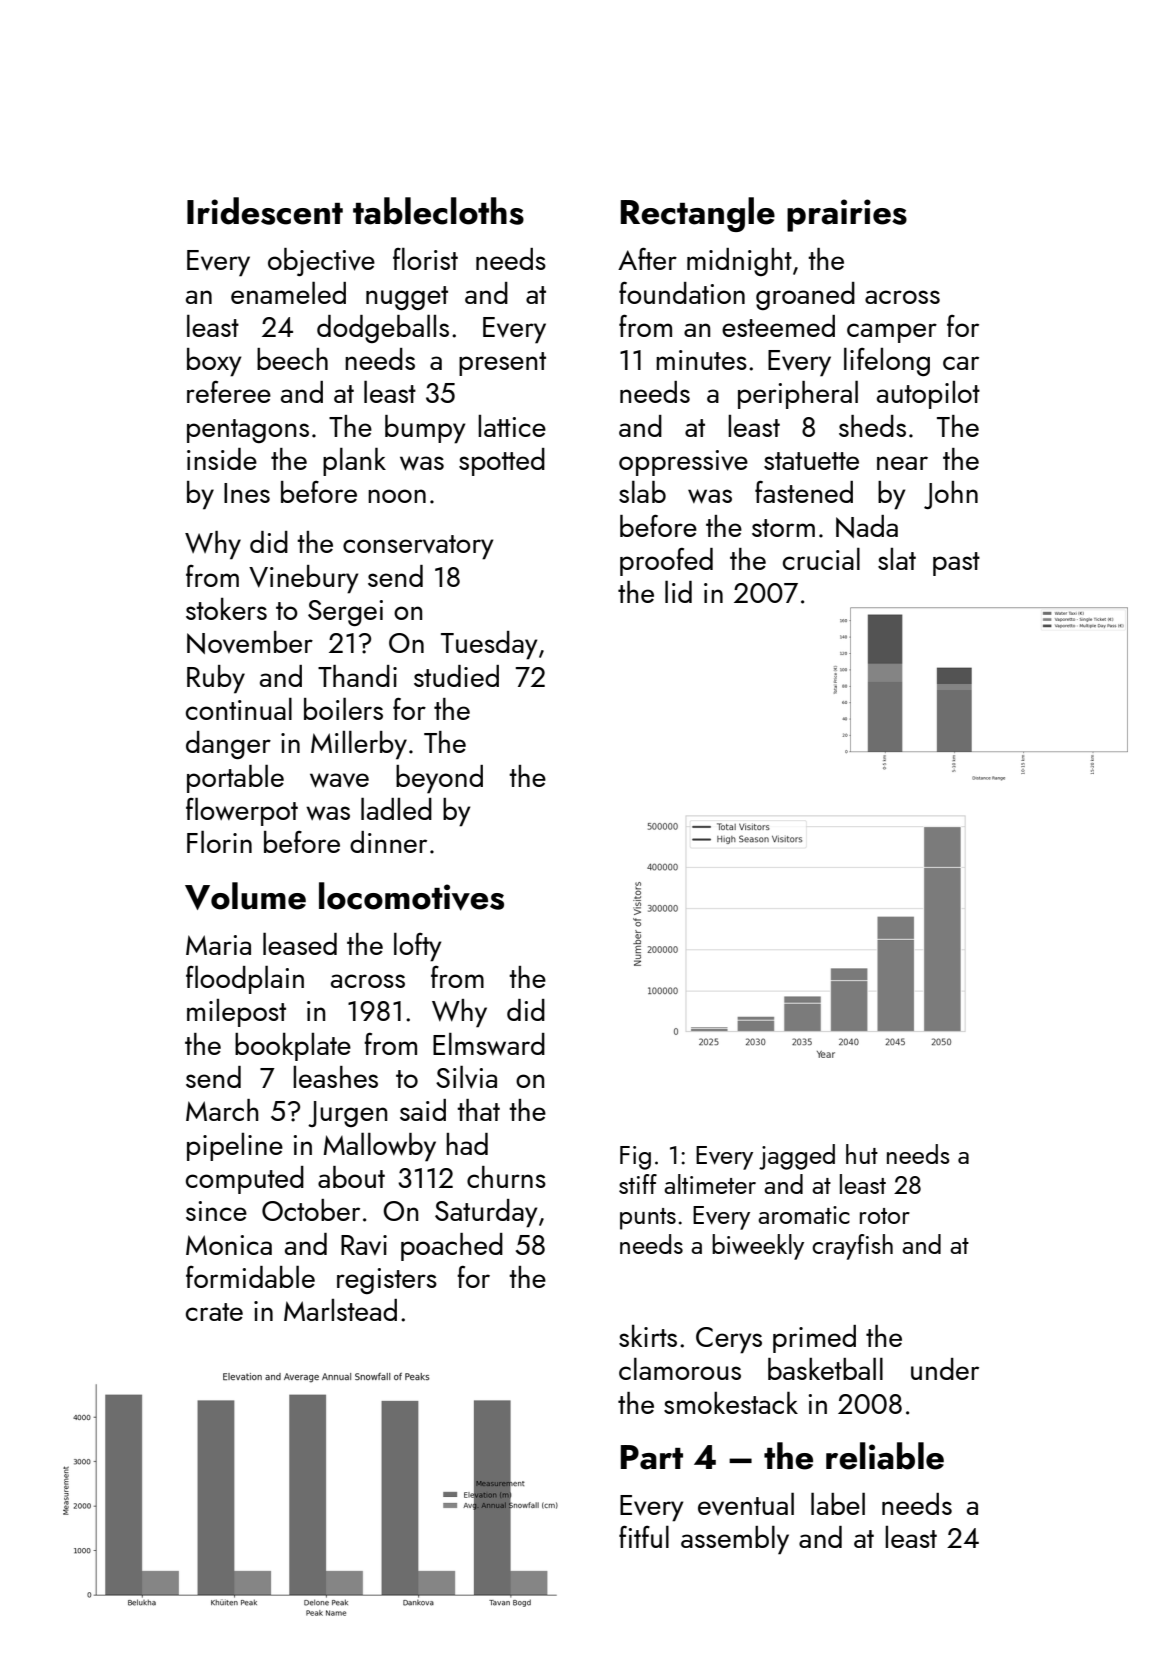 Image resolution: width=1165 pixels, height=1654 pixels. I want to click on lid, so click(678, 591).
